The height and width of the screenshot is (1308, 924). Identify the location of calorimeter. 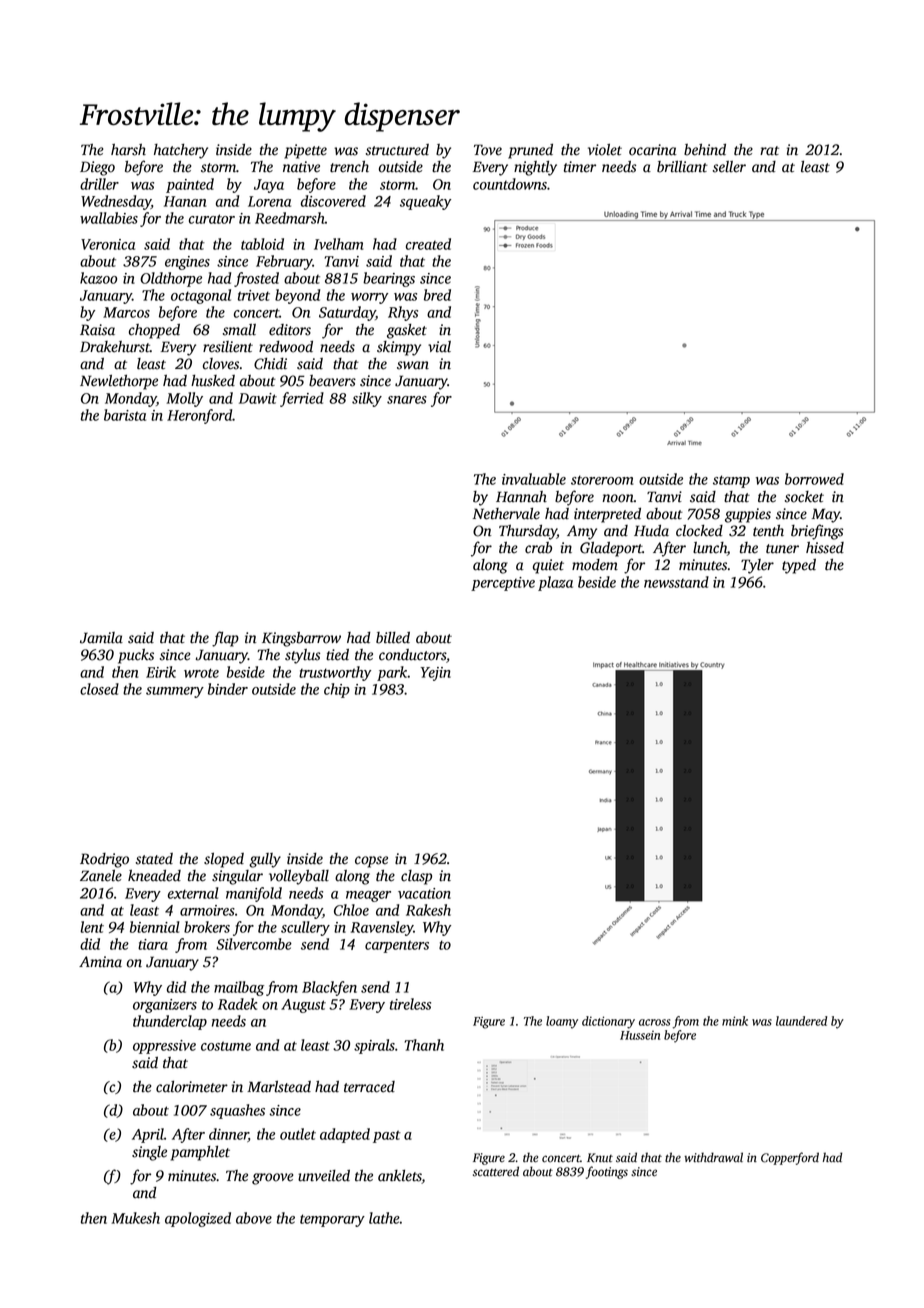
(192, 1087).
